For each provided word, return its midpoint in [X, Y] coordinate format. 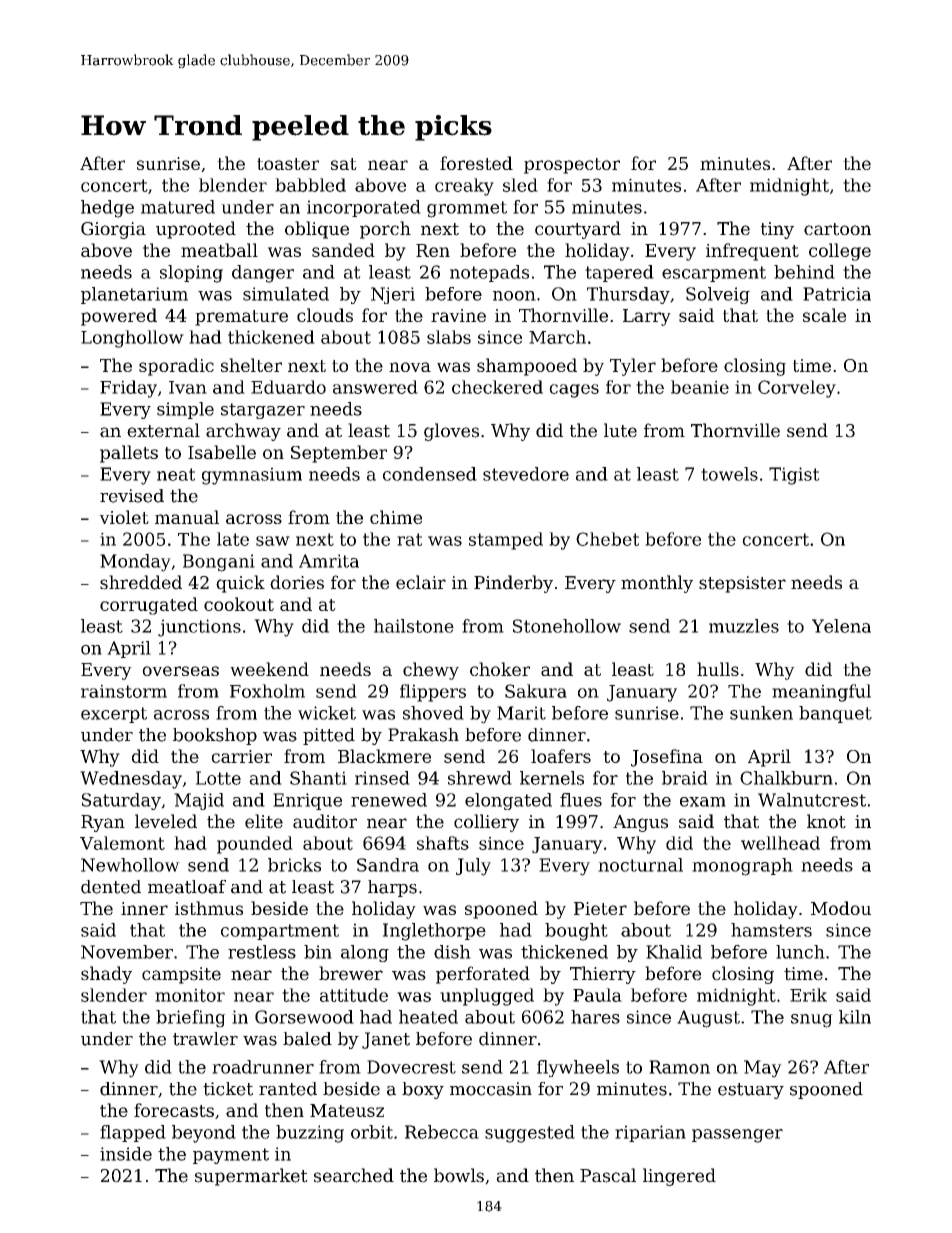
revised [132, 496]
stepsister [742, 584]
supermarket [251, 1177]
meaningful [821, 693]
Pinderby [513, 584]
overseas [180, 671]
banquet [835, 714]
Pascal [608, 1175]
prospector [572, 166]
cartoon [837, 229]
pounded [255, 845]
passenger [737, 1136]
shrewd [480, 778]
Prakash [423, 735]
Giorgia [113, 230]
